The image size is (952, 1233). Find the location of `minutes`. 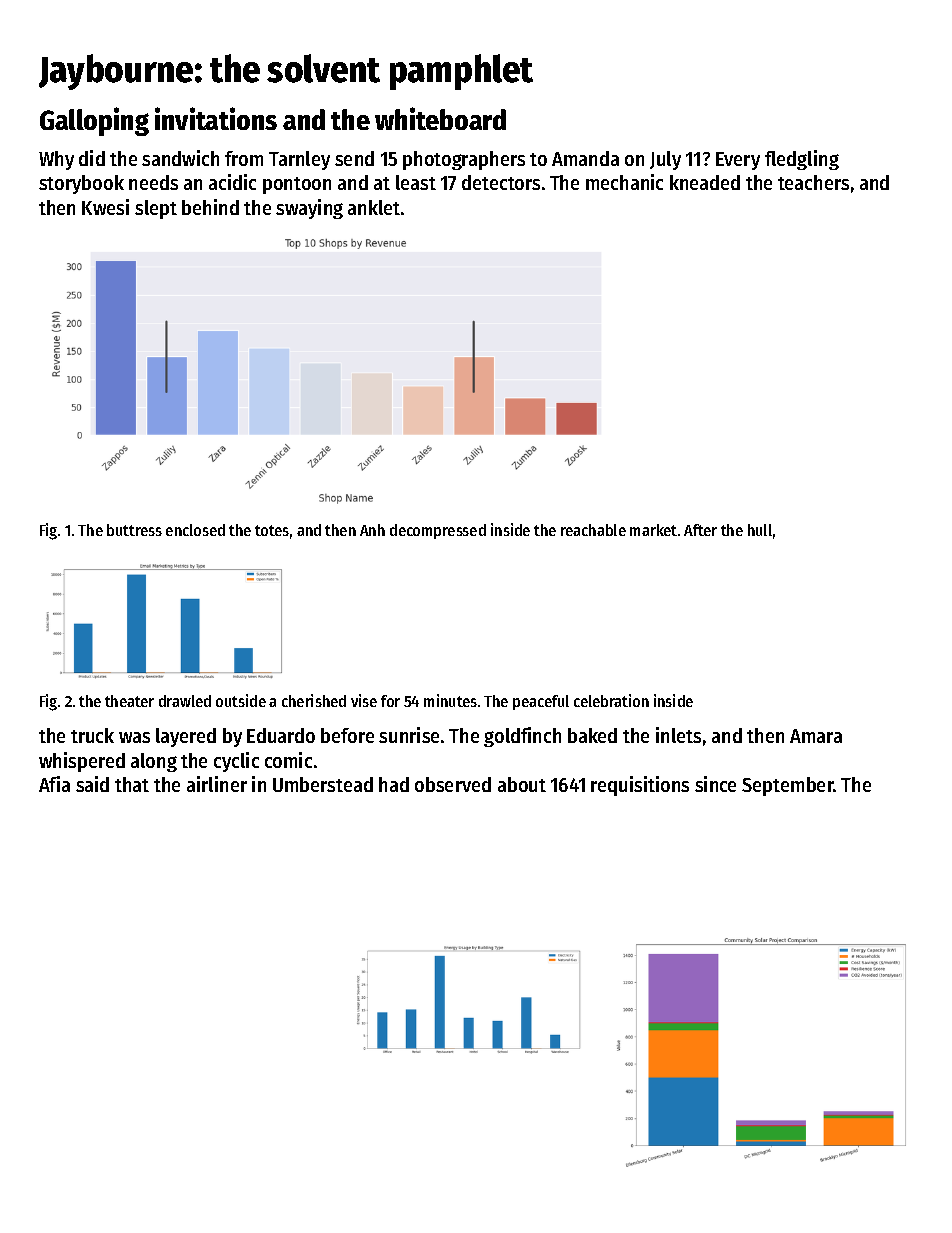

minutes is located at coordinates (450, 700).
